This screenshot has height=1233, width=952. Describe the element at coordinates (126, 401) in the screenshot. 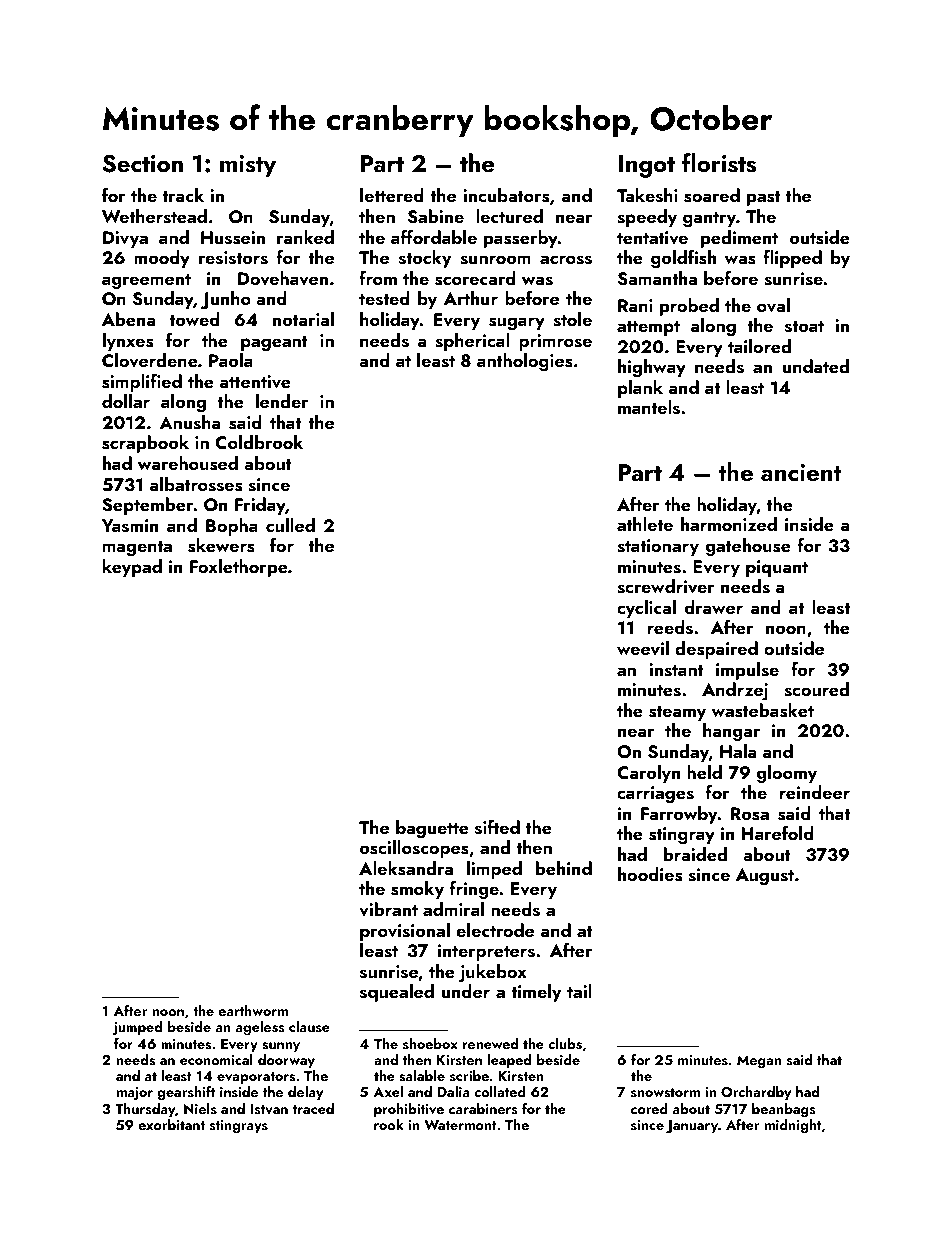

I see `dollar` at that location.
